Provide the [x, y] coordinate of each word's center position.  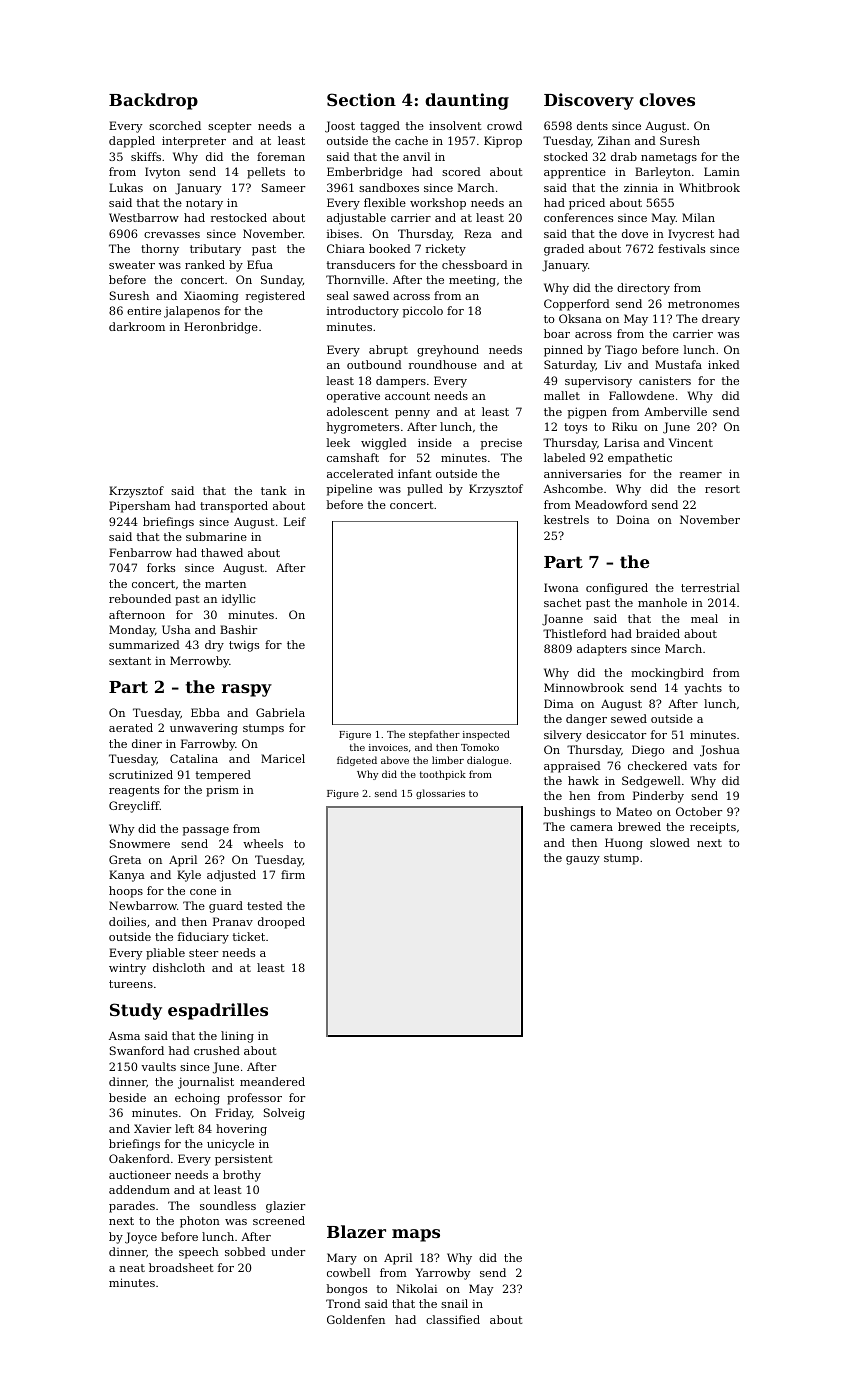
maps [416, 1235]
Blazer [356, 1231]
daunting [467, 101]
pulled [425, 490]
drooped [281, 923]
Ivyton [162, 173]
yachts [703, 689]
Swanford [137, 1050]
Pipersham [139, 507]
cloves [667, 99]
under [288, 1251]
